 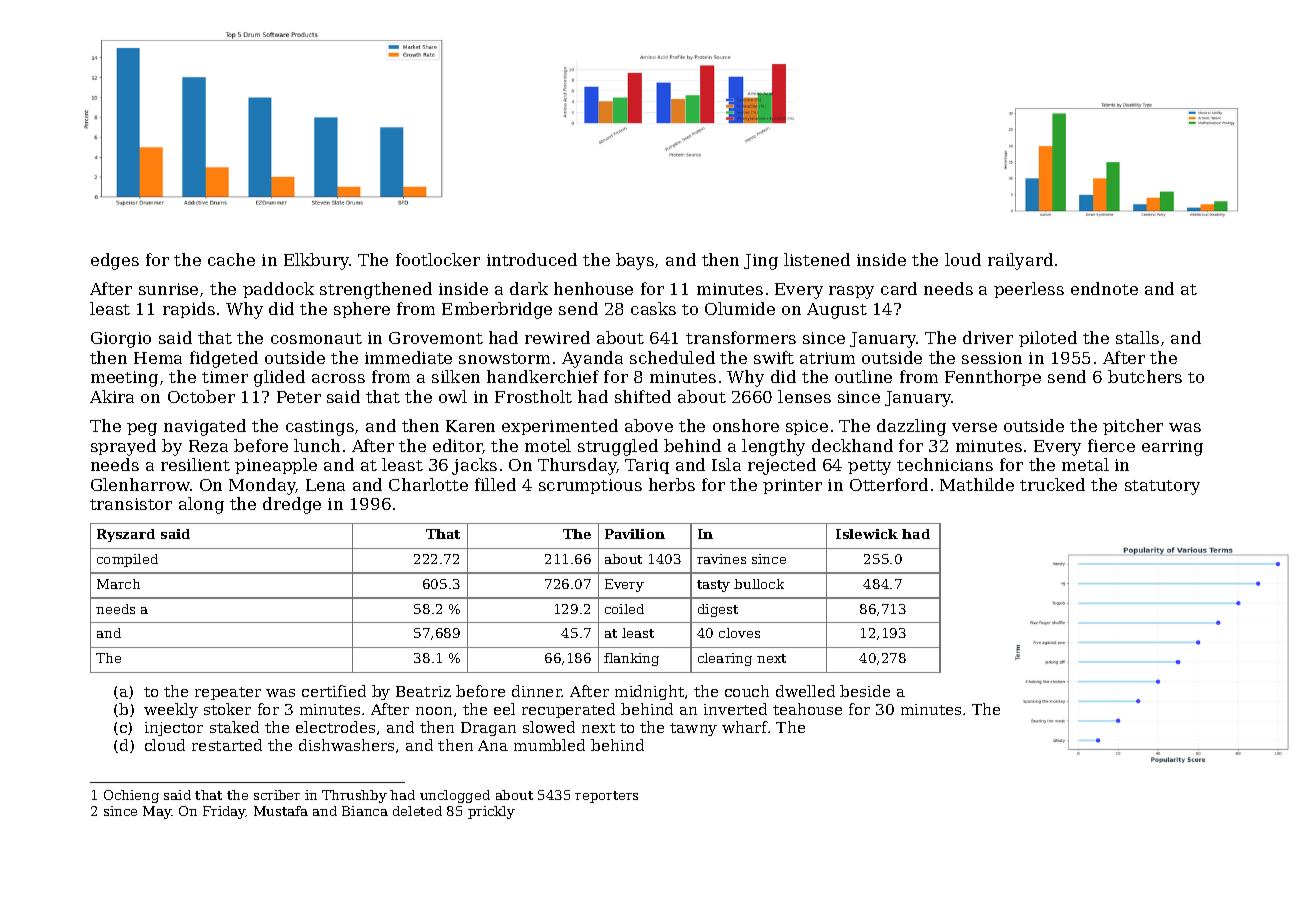 What do you see at coordinates (1020, 261) in the screenshot?
I see `railyard` at bounding box center [1020, 261].
